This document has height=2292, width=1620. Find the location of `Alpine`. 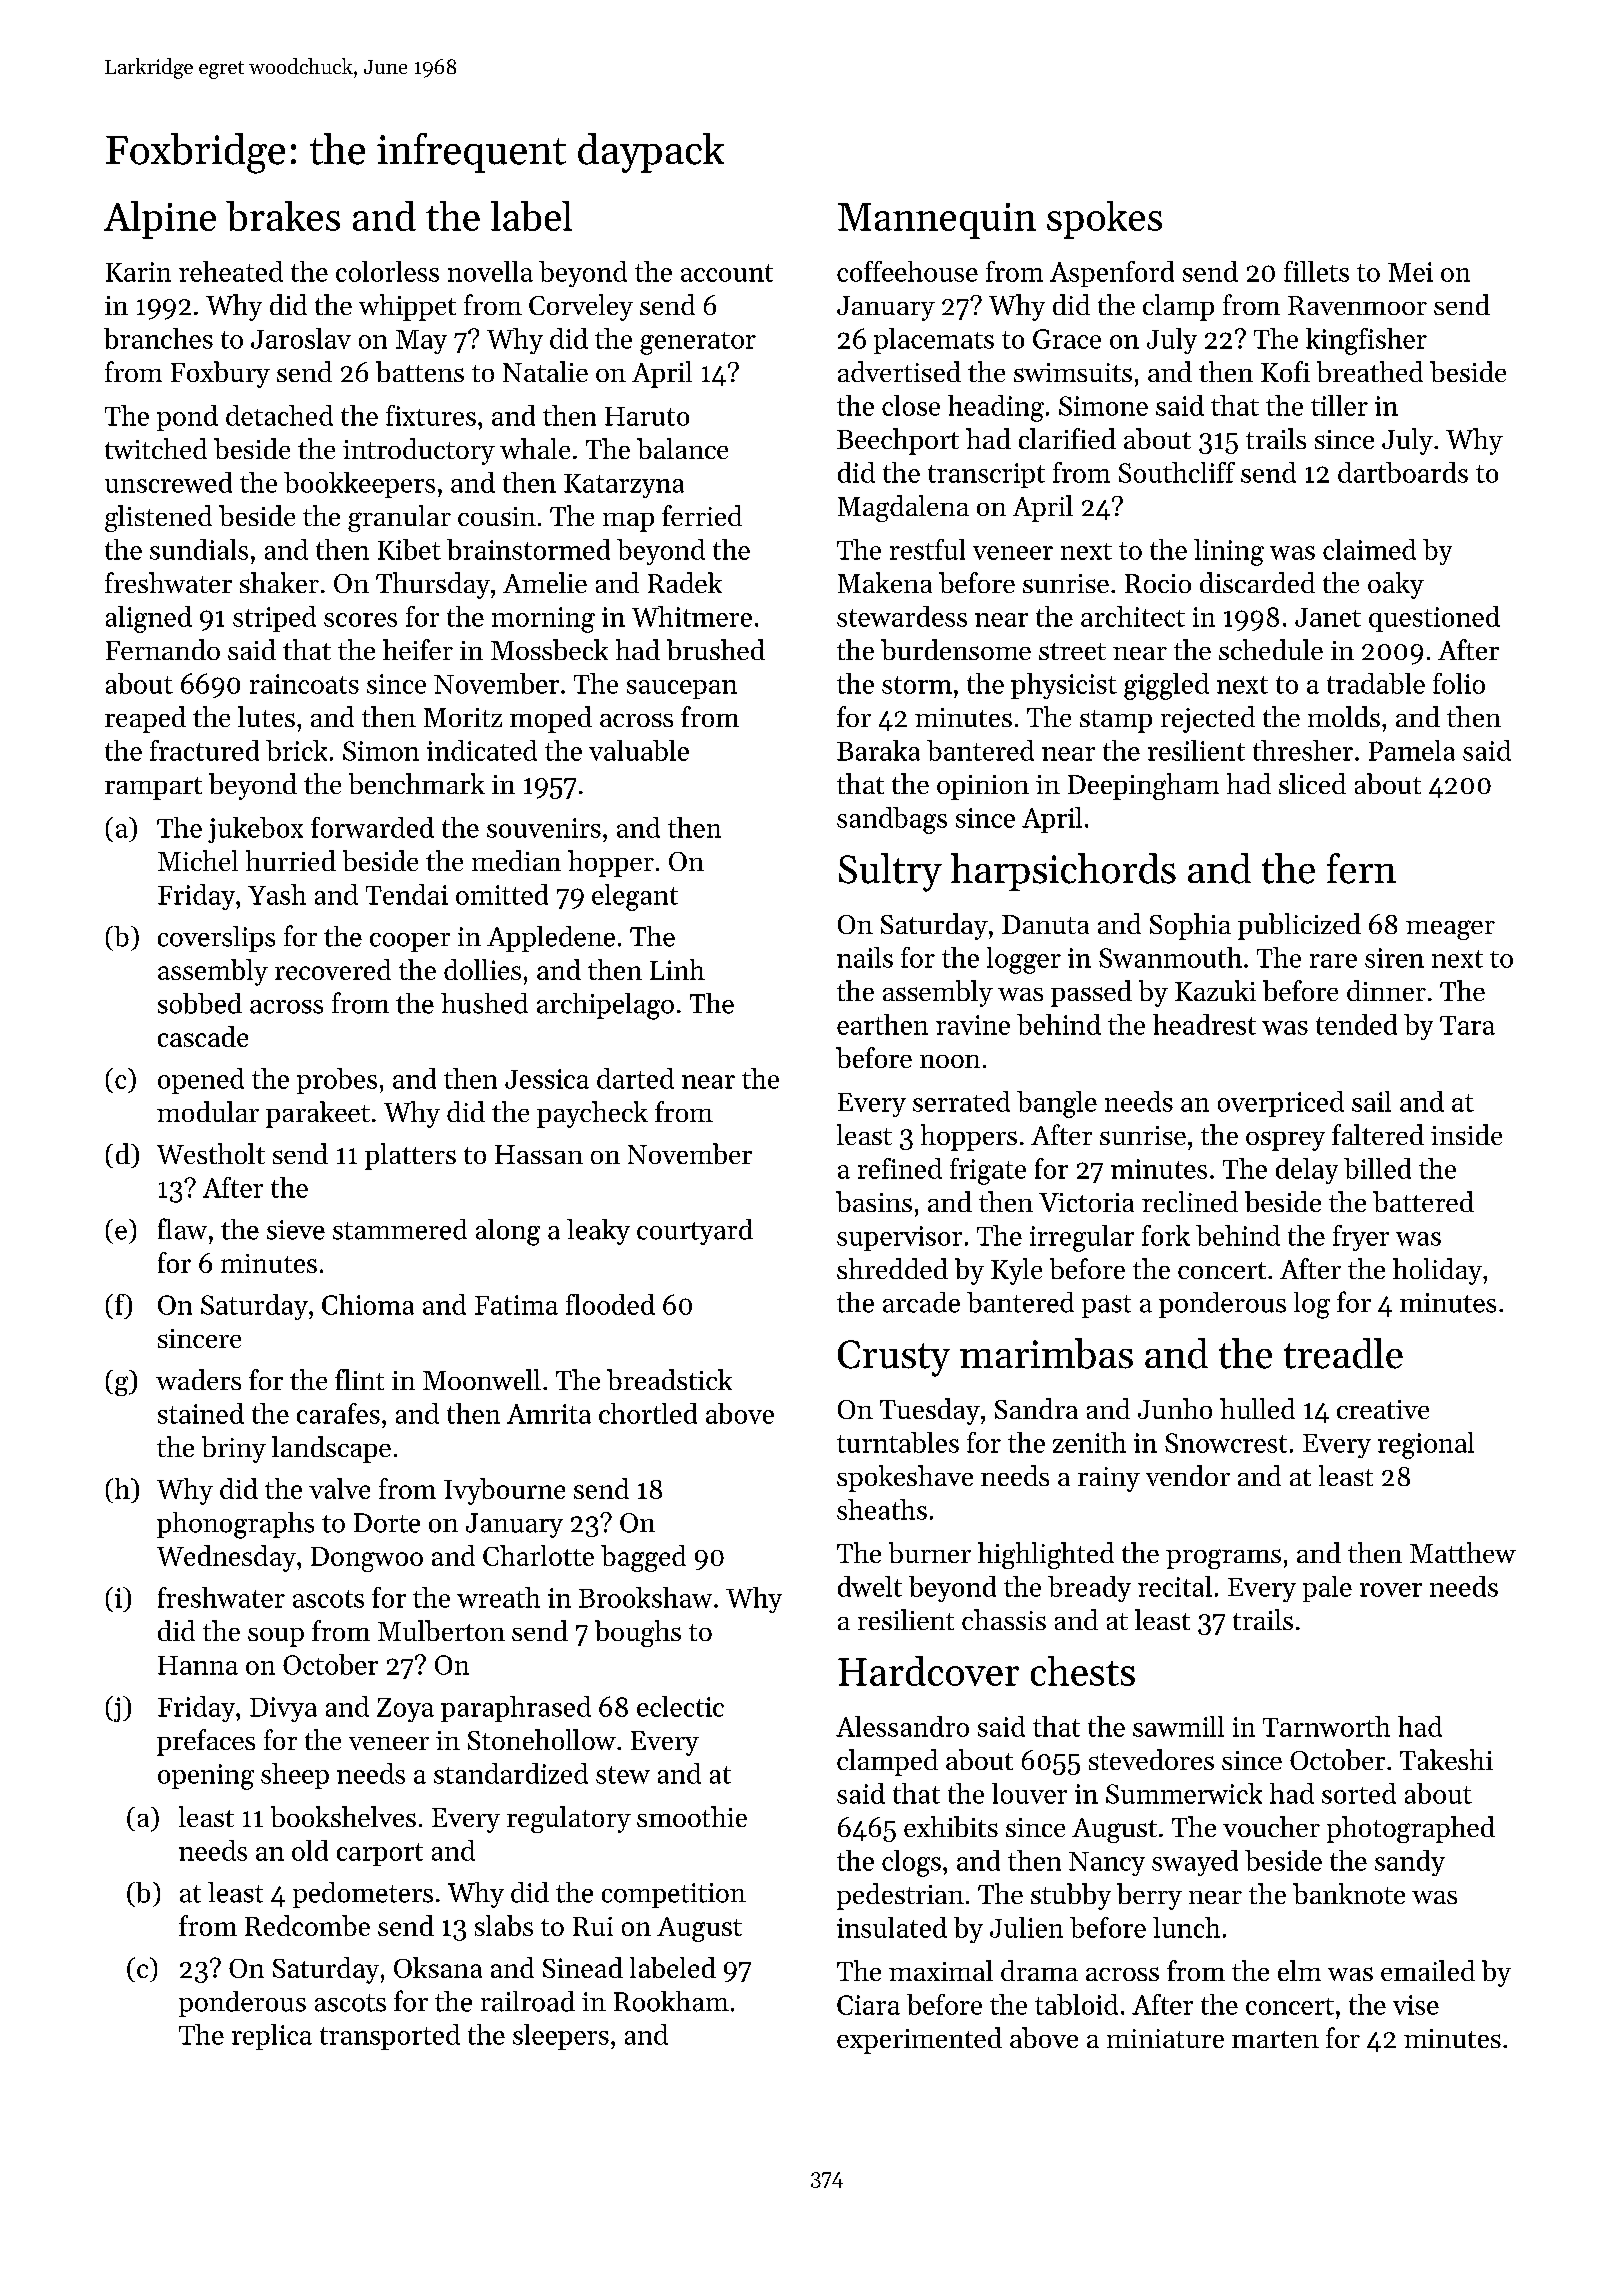

Alpine is located at coordinates (160, 220).
